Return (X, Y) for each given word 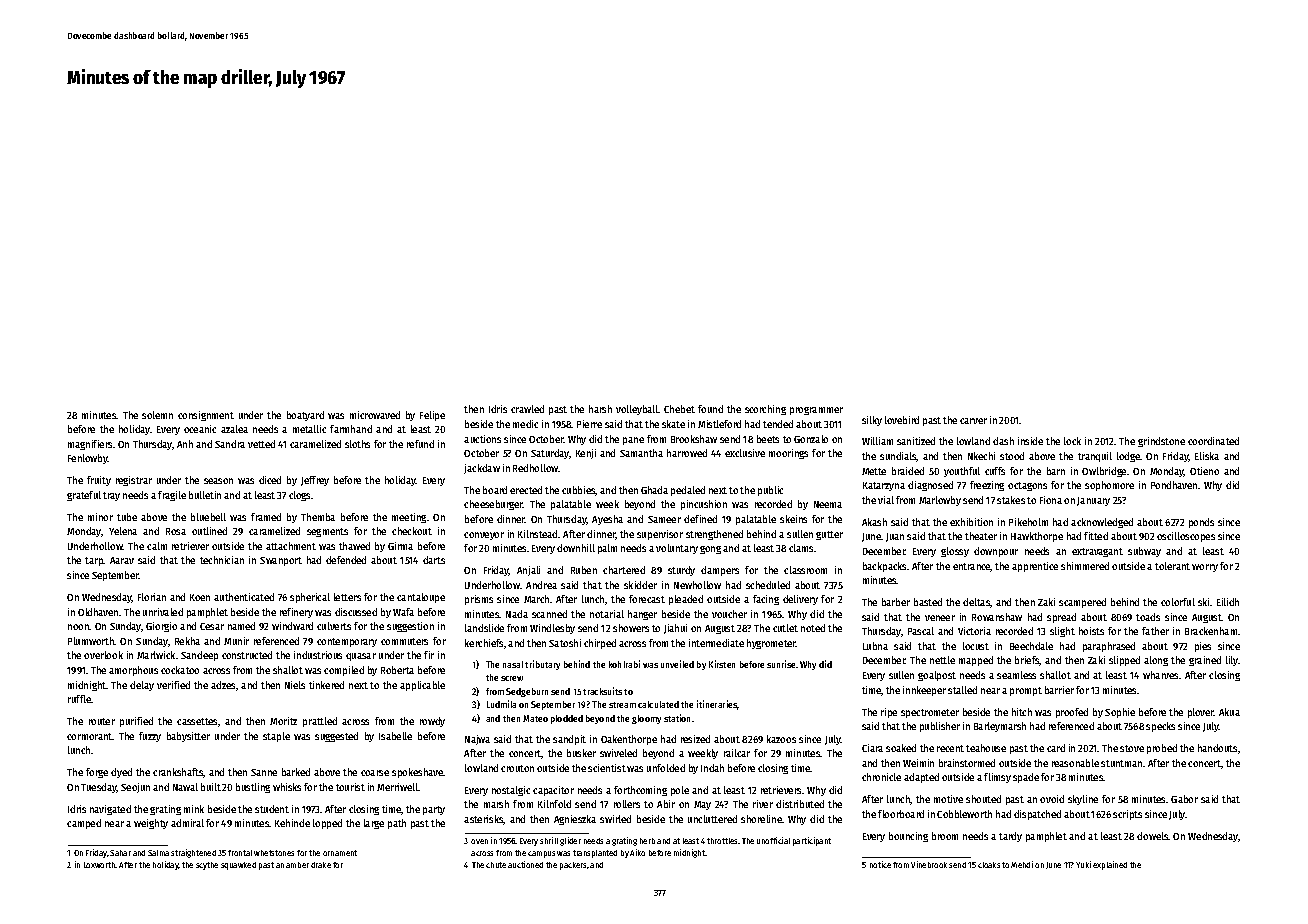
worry (1205, 568)
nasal (513, 664)
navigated (110, 810)
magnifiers (90, 445)
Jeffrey (315, 481)
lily (1232, 661)
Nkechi (981, 456)
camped (84, 824)
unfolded (666, 768)
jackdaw (482, 469)
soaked (901, 748)
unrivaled (163, 612)
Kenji (586, 454)
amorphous (133, 671)
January (1093, 501)
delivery (800, 600)
